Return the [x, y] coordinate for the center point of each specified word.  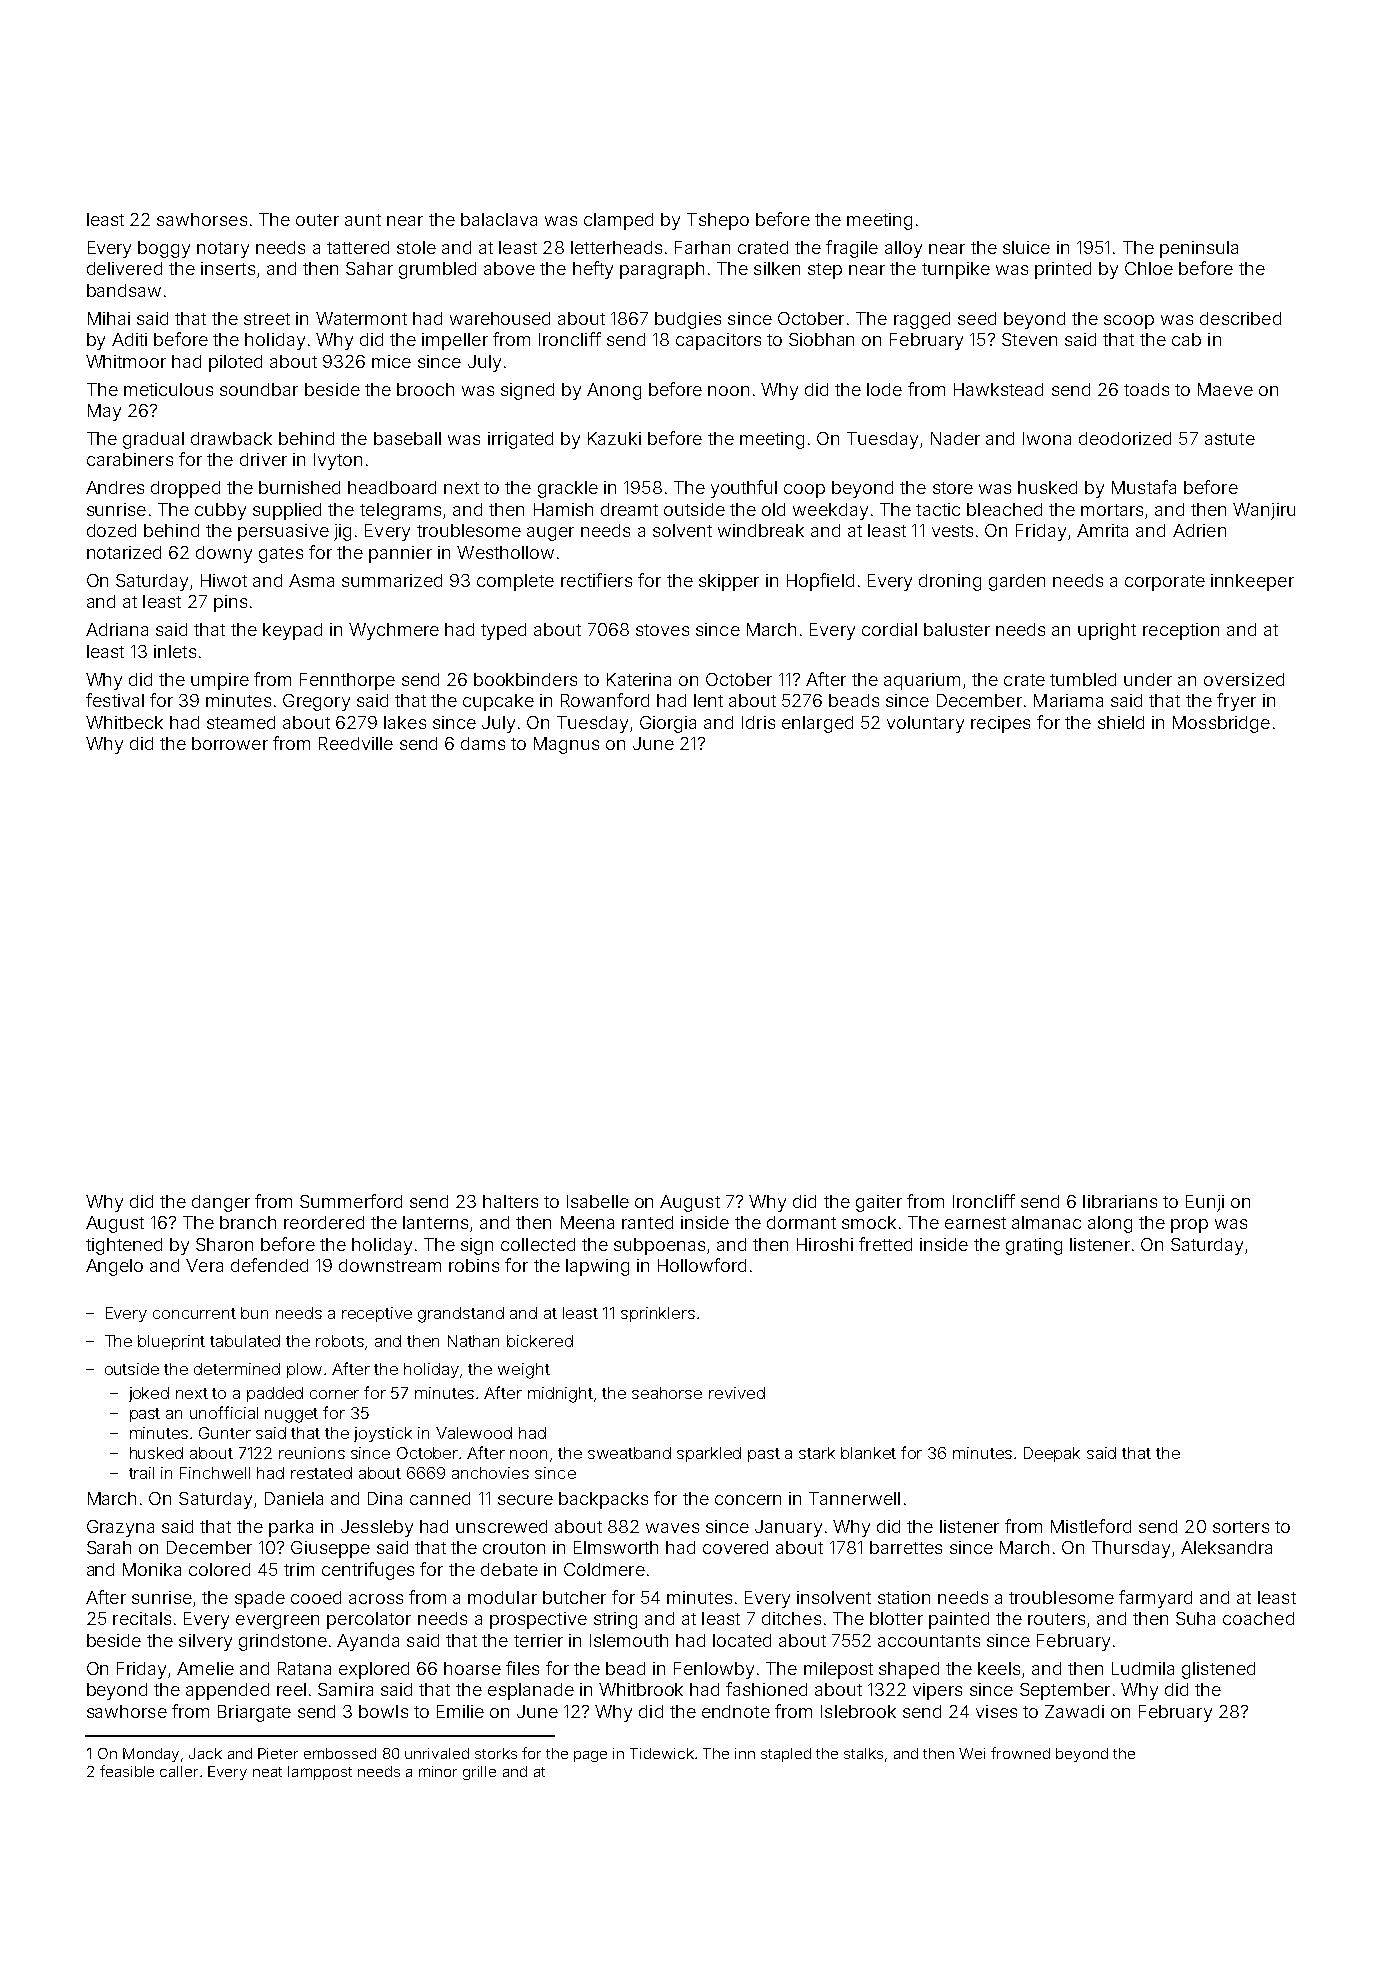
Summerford [351, 1201]
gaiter [879, 1203]
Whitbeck [124, 722]
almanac [1046, 1222]
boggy [164, 249]
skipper [729, 582]
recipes [1000, 724]
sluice [1026, 247]
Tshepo [718, 221]
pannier [400, 554]
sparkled [709, 1454]
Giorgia [668, 724]
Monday [151, 1755]
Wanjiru [1264, 511]
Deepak [1052, 1454]
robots [340, 1341]
